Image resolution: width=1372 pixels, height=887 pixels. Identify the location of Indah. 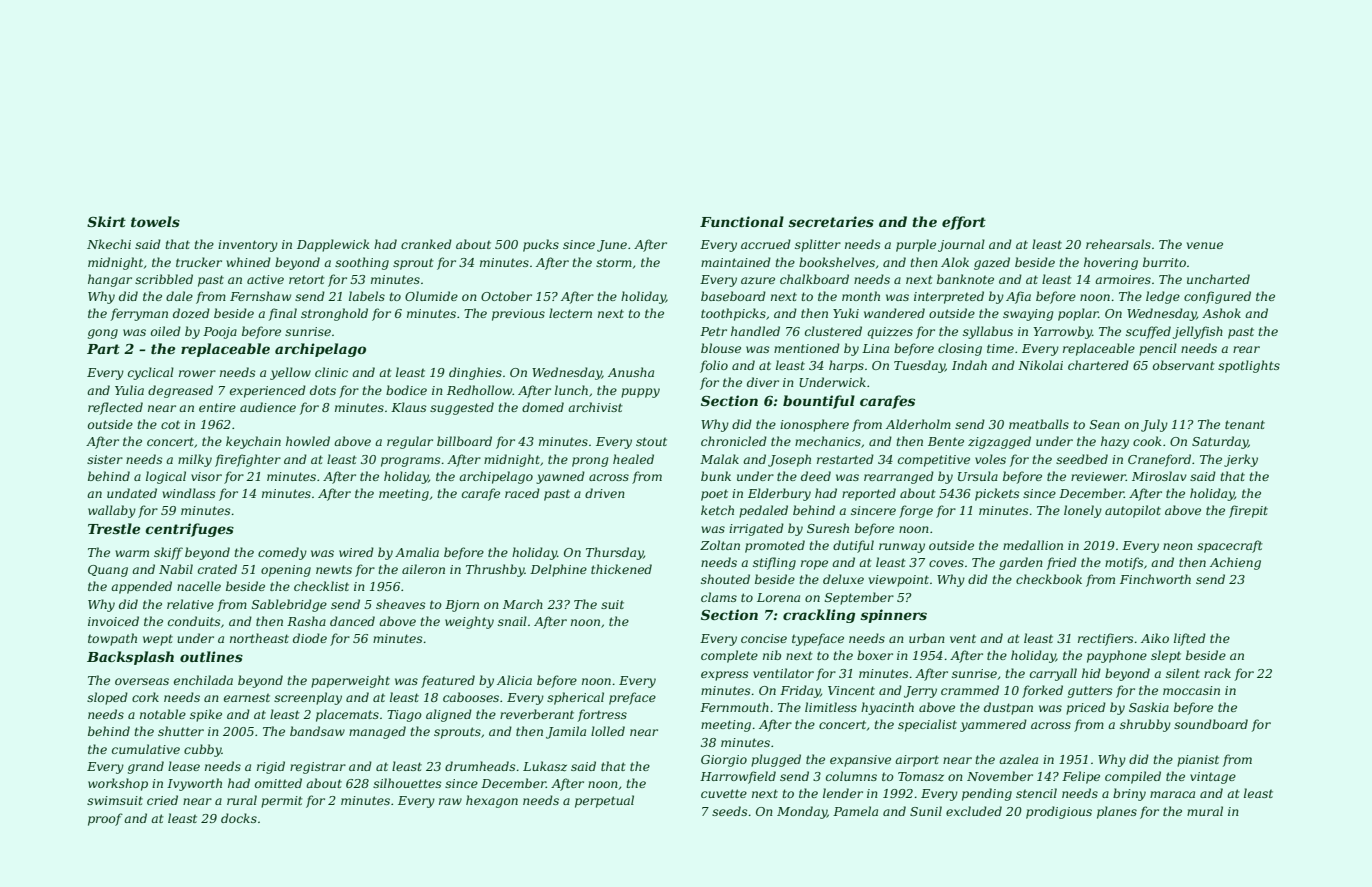
(969, 365).
